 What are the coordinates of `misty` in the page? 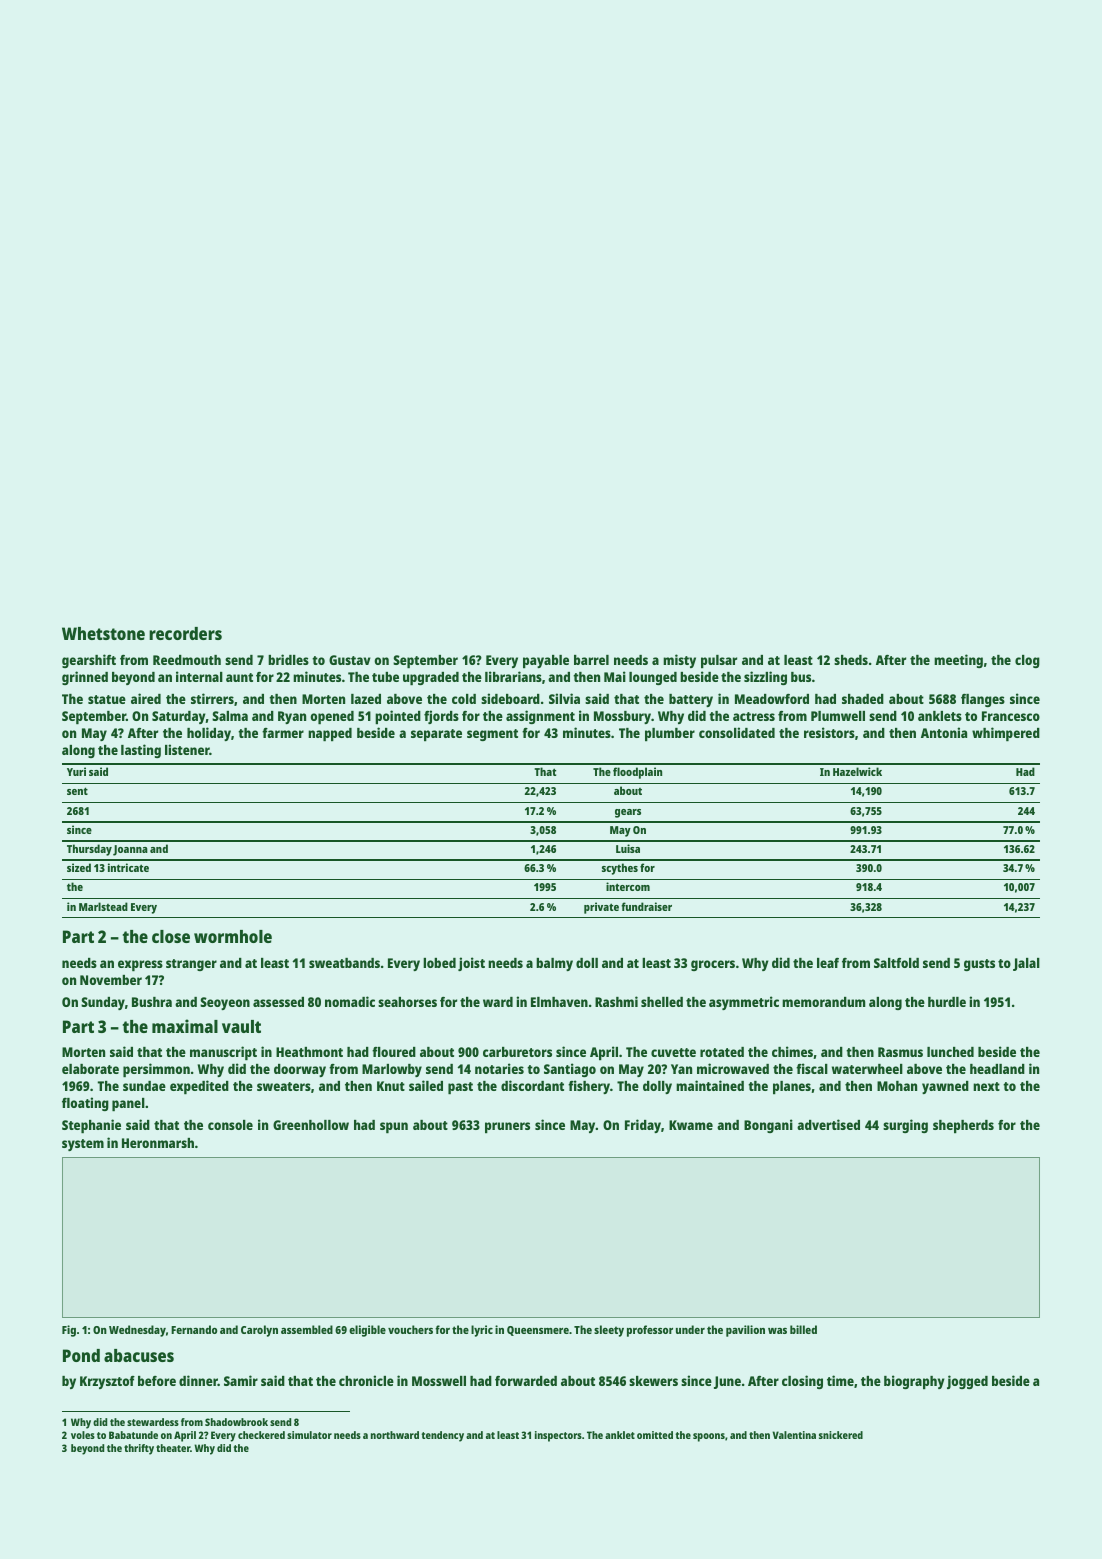 It's located at (679, 661).
